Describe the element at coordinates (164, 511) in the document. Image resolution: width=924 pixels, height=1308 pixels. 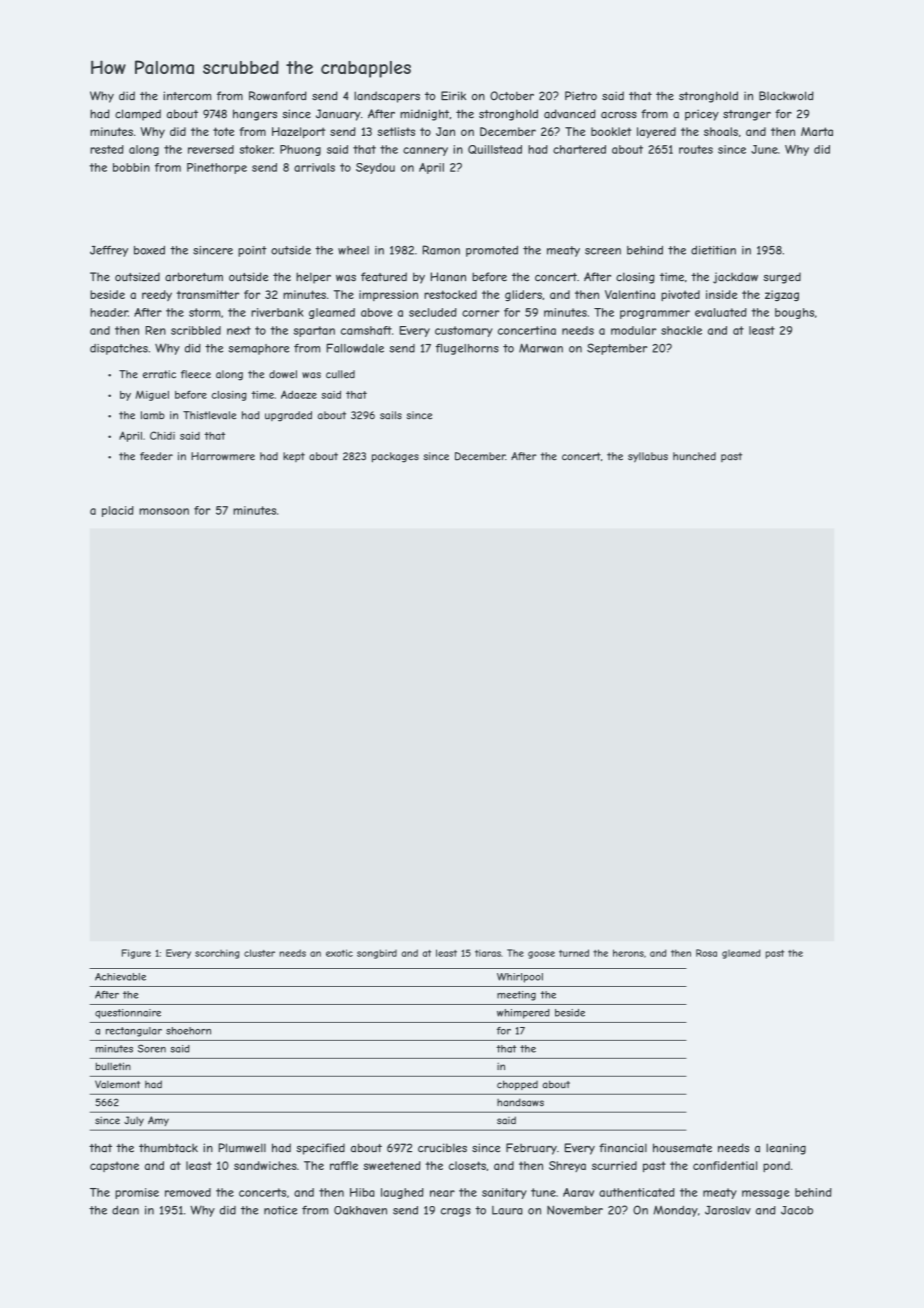
I see `monsoon` at that location.
